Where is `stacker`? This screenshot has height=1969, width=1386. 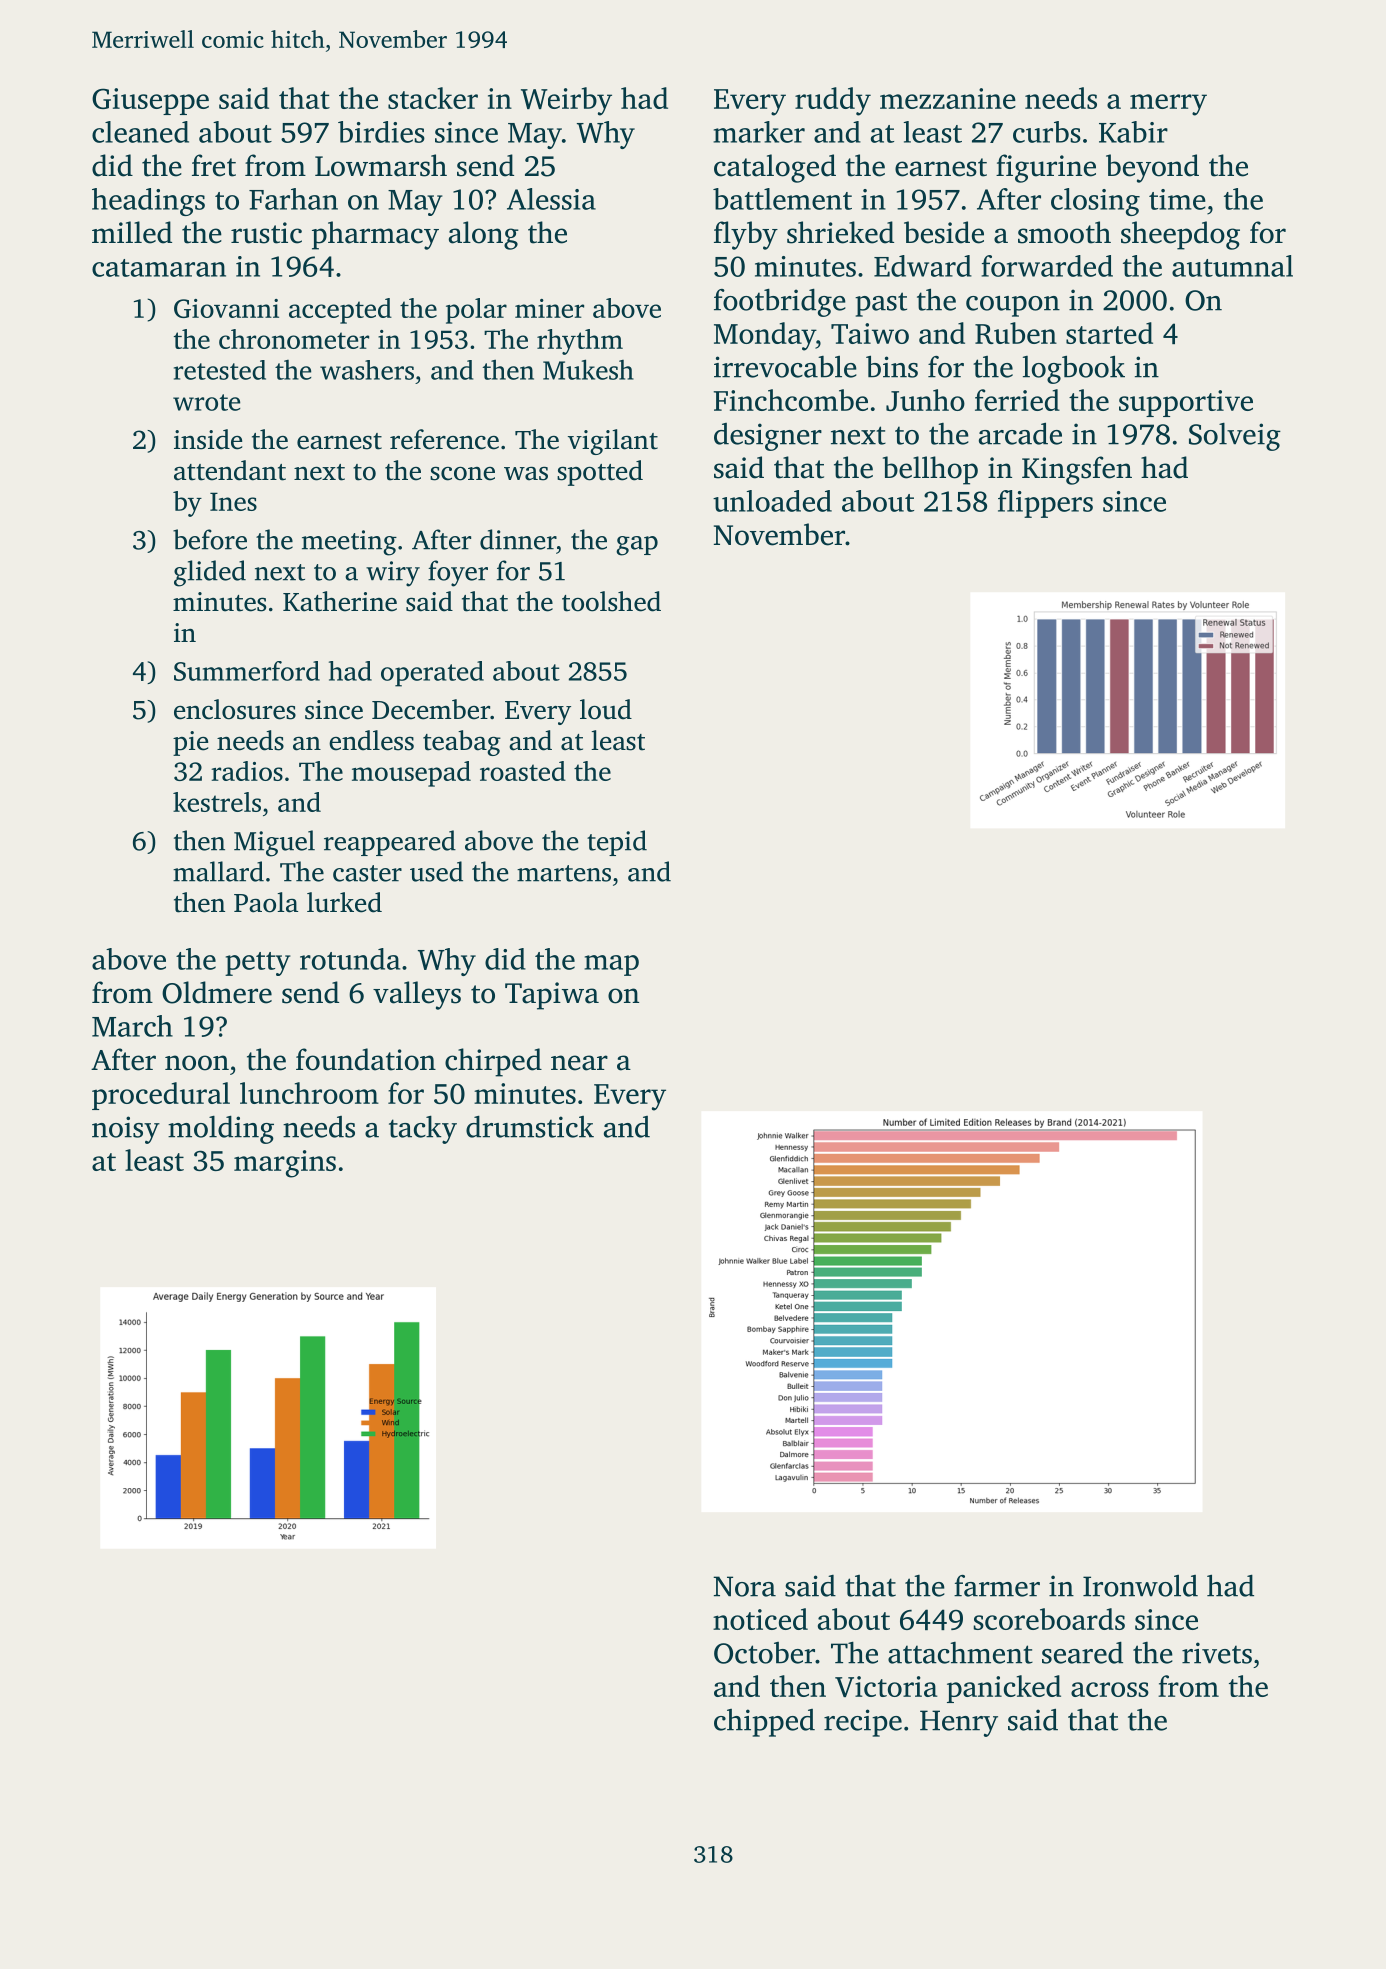 stacker is located at coordinates (433, 98).
